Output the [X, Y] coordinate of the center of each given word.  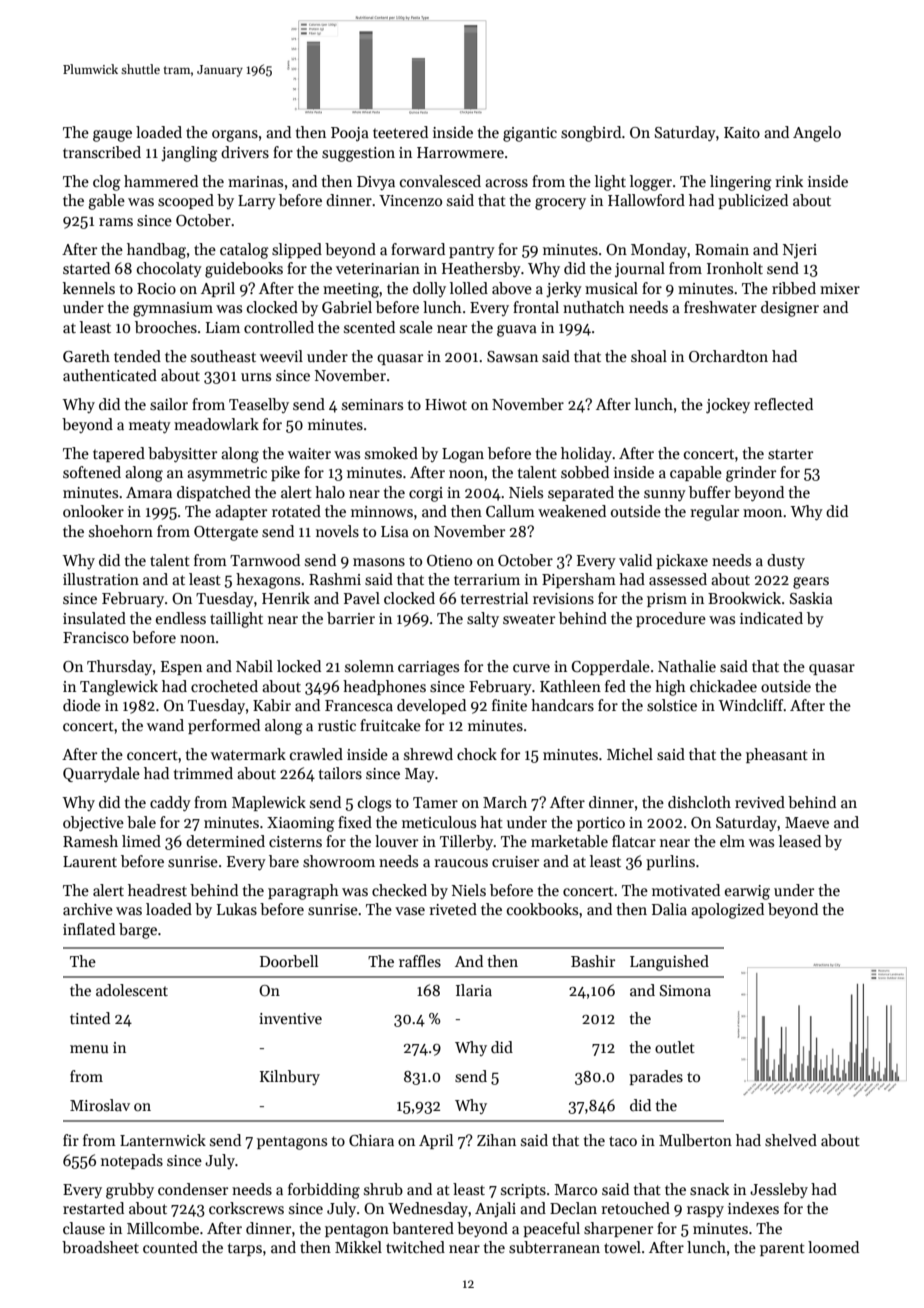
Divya [376, 183]
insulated [94, 618]
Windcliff [751, 705]
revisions [563, 598]
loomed [833, 1247]
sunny [665, 495]
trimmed [203, 773]
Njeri [800, 251]
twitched [415, 1247]
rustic [337, 725]
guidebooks [244, 270]
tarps [245, 1249]
